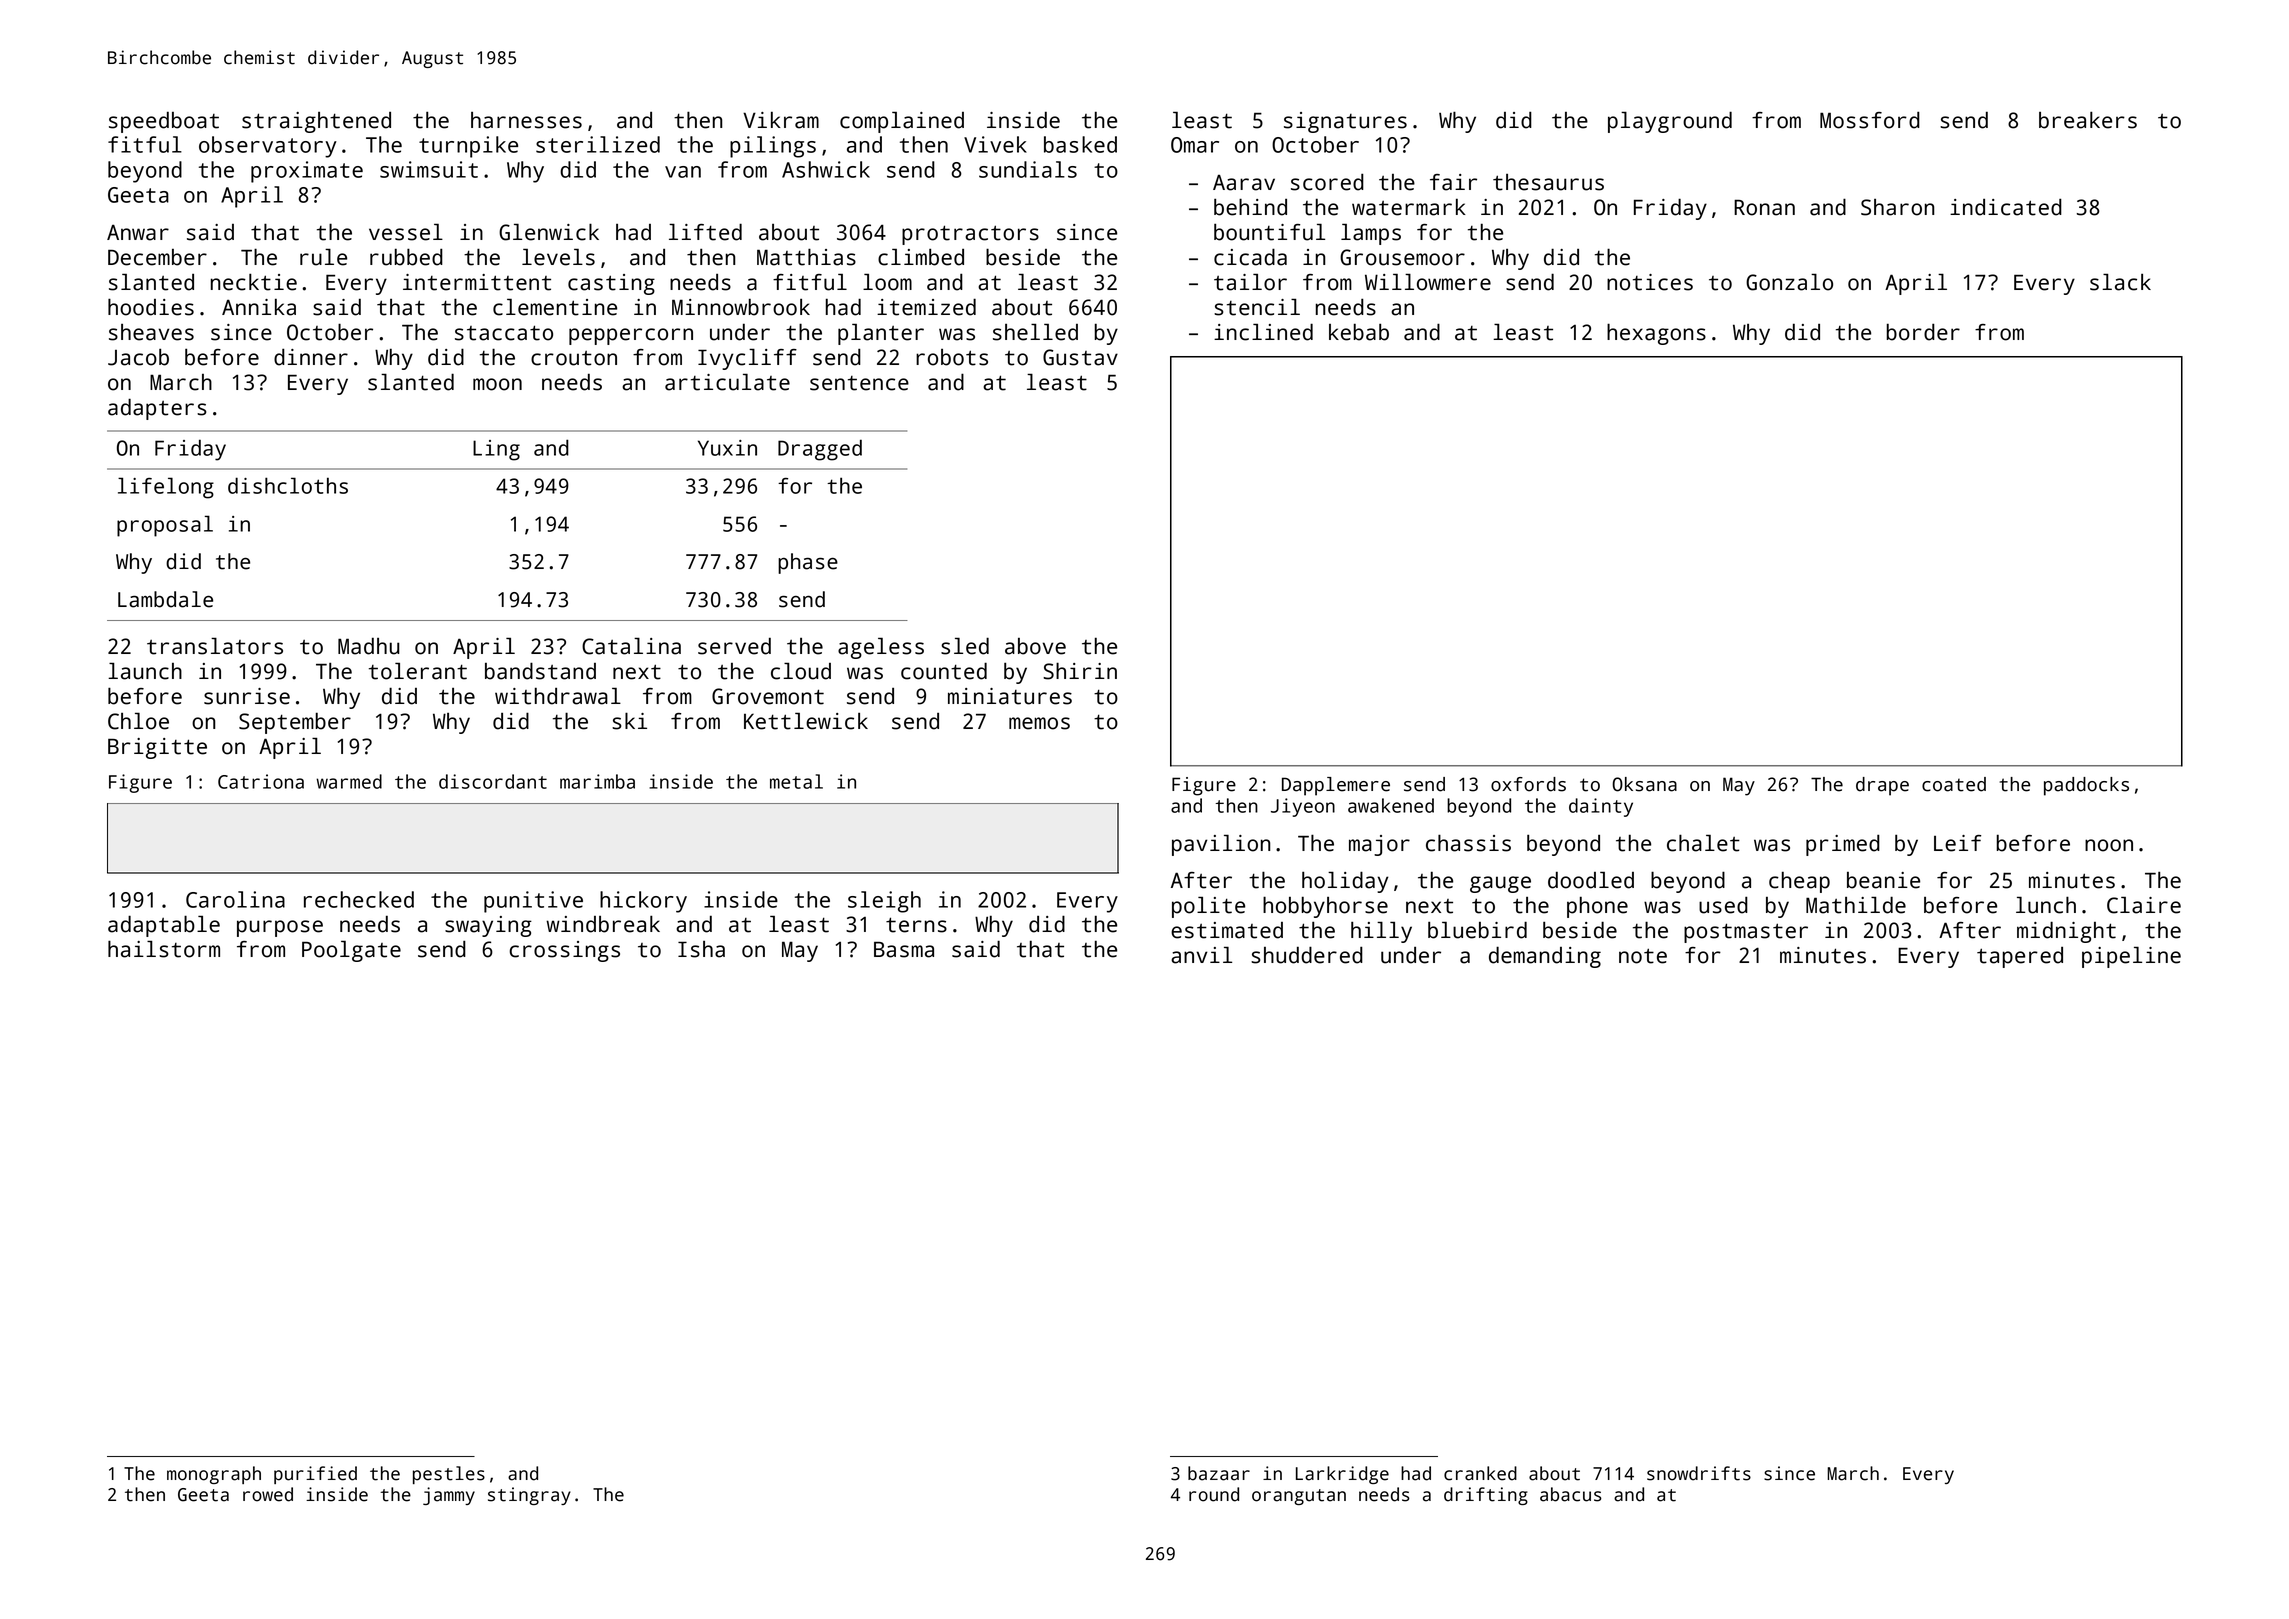  I want to click on Dragged, so click(820, 450).
